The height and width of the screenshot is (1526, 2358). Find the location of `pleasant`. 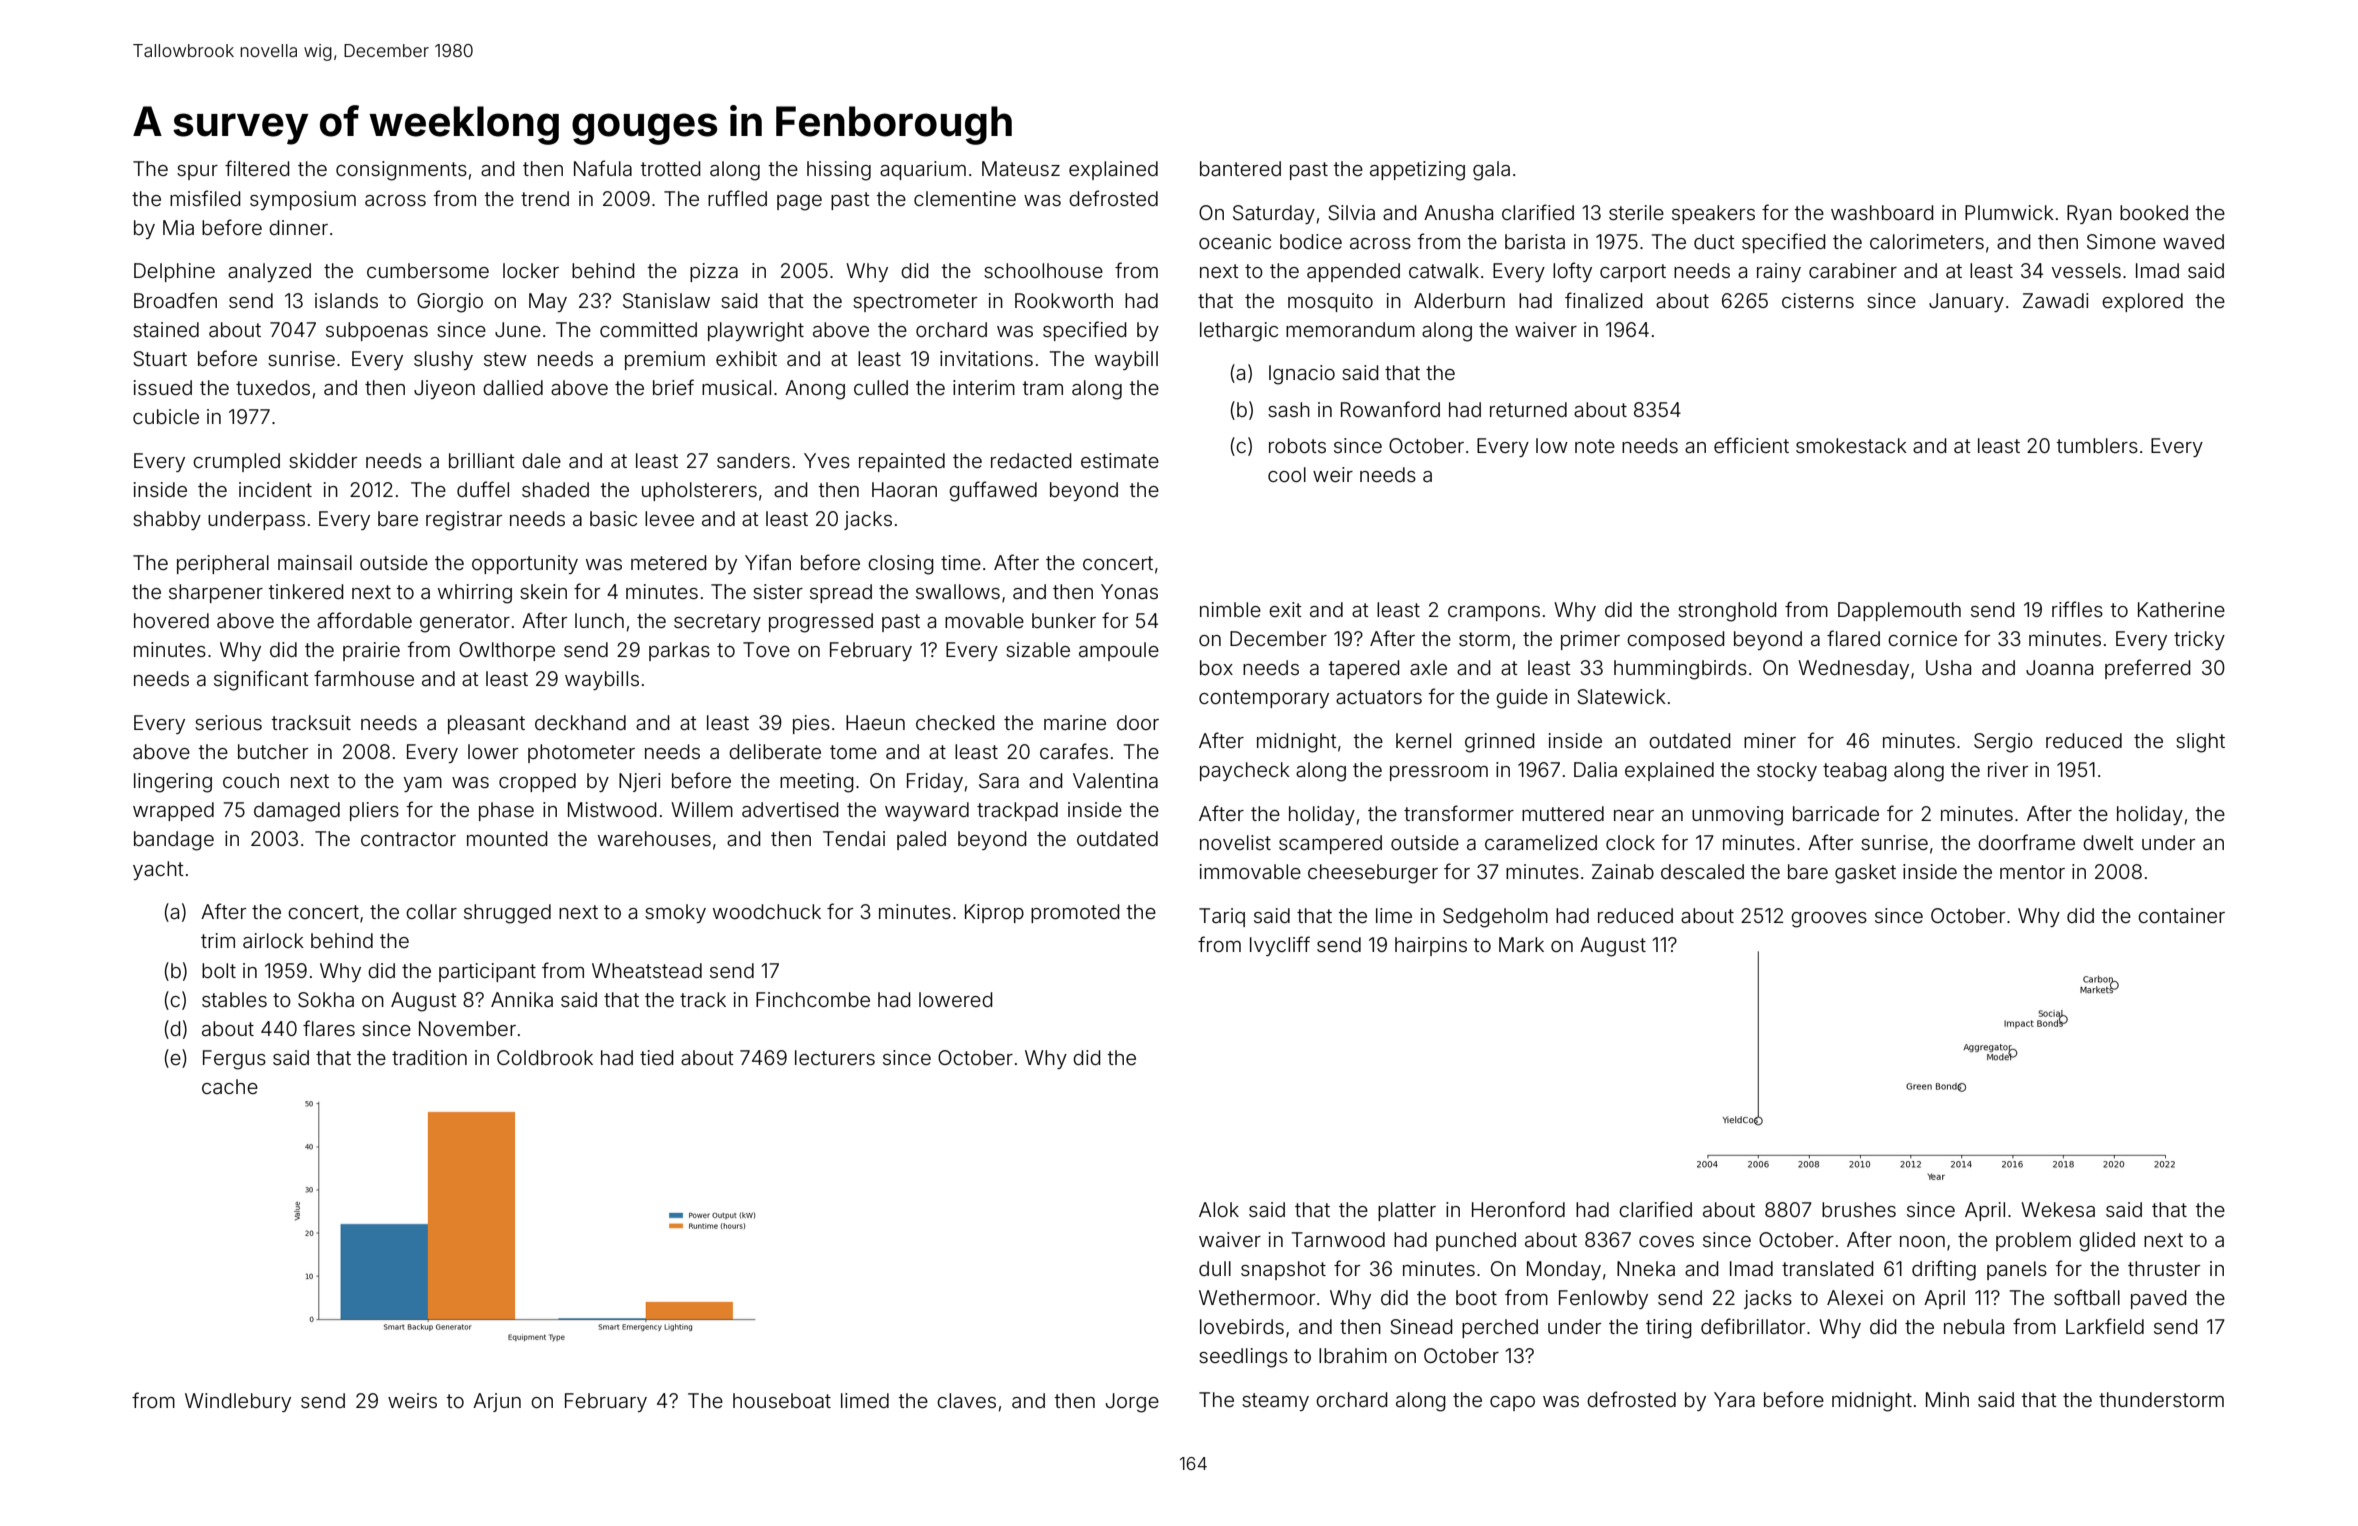

pleasant is located at coordinates (486, 724).
